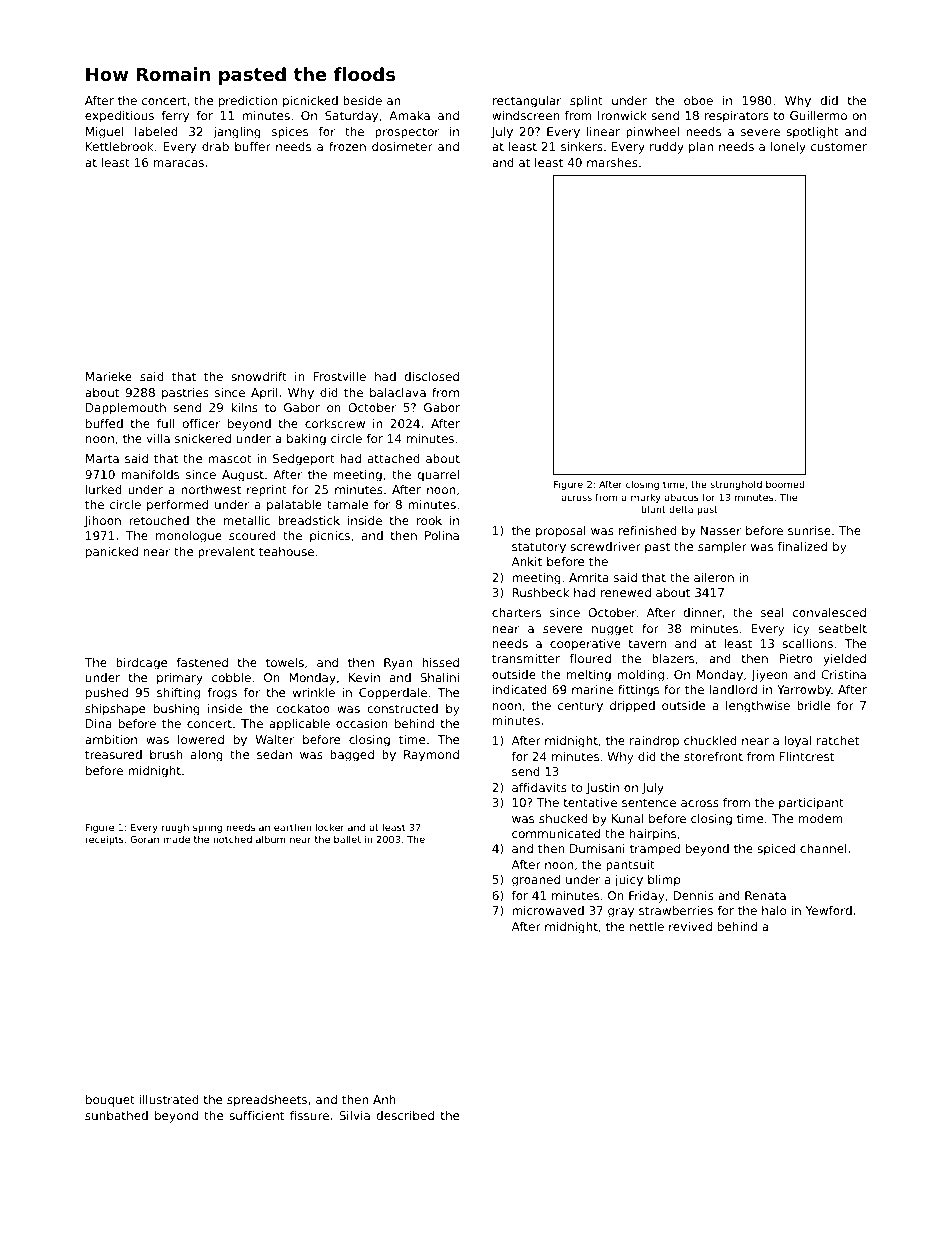  I want to click on charters, so click(516, 612).
